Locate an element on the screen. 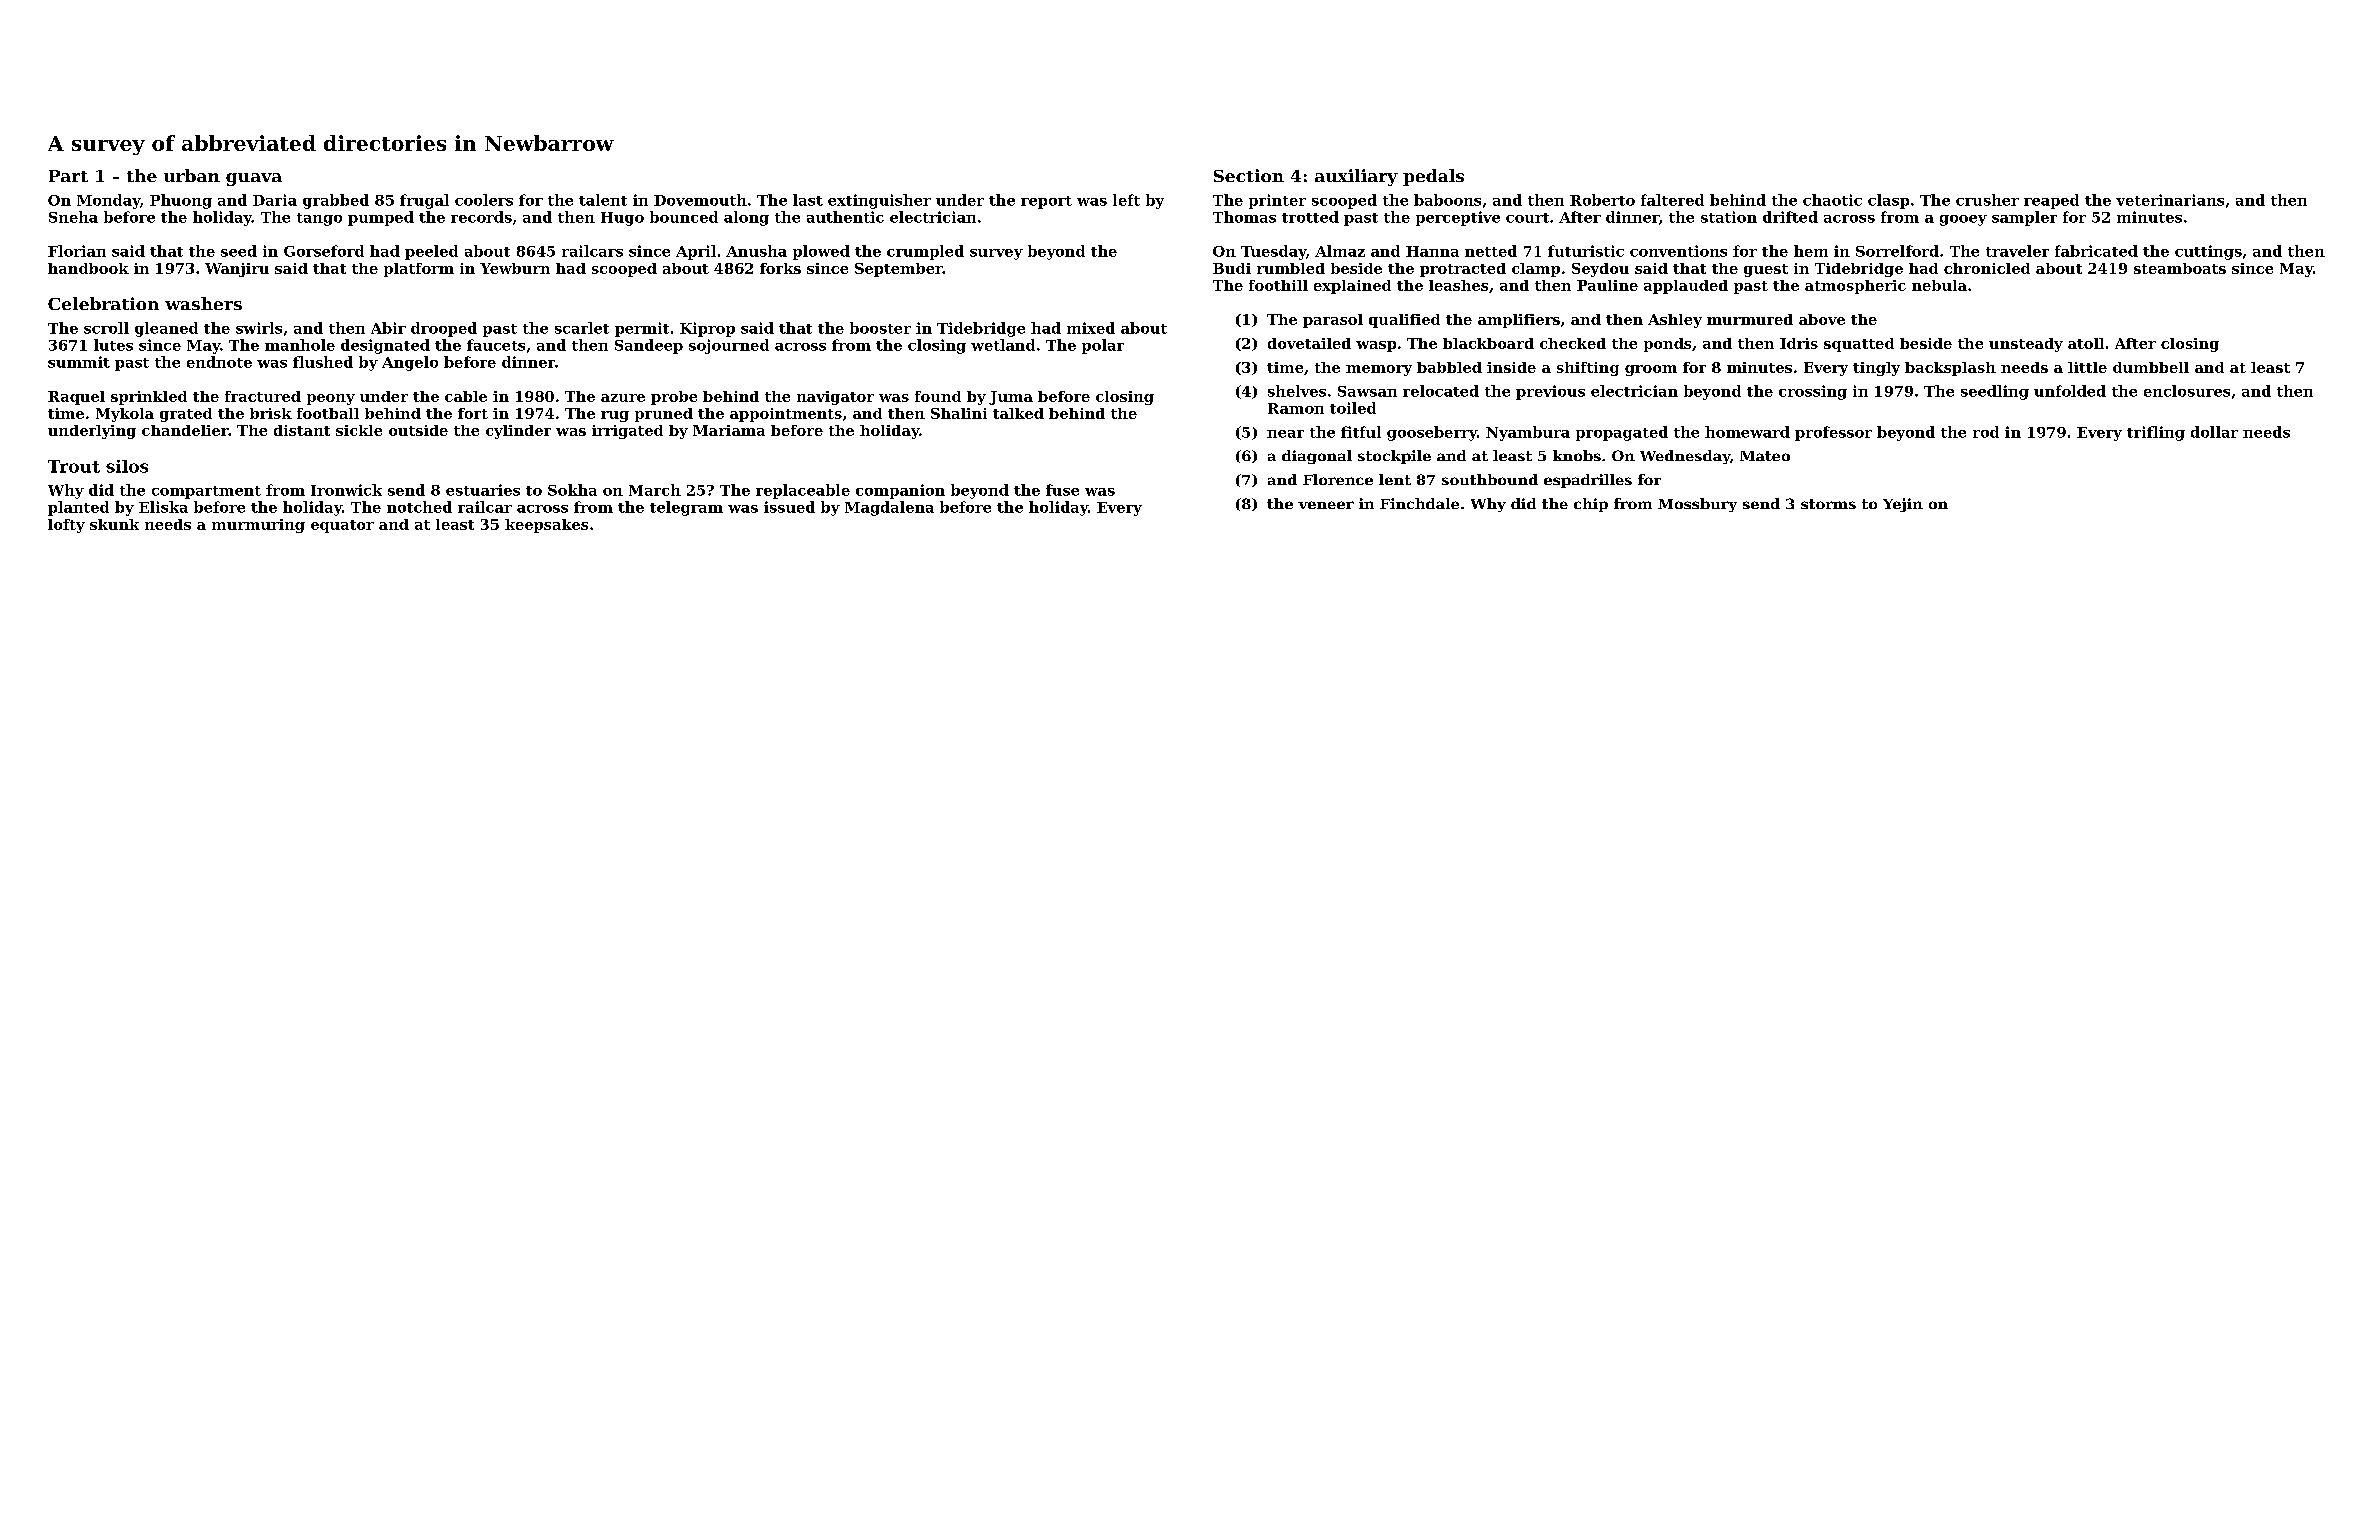 This screenshot has width=2380, height=1540. wetland is located at coordinates (1003, 345).
